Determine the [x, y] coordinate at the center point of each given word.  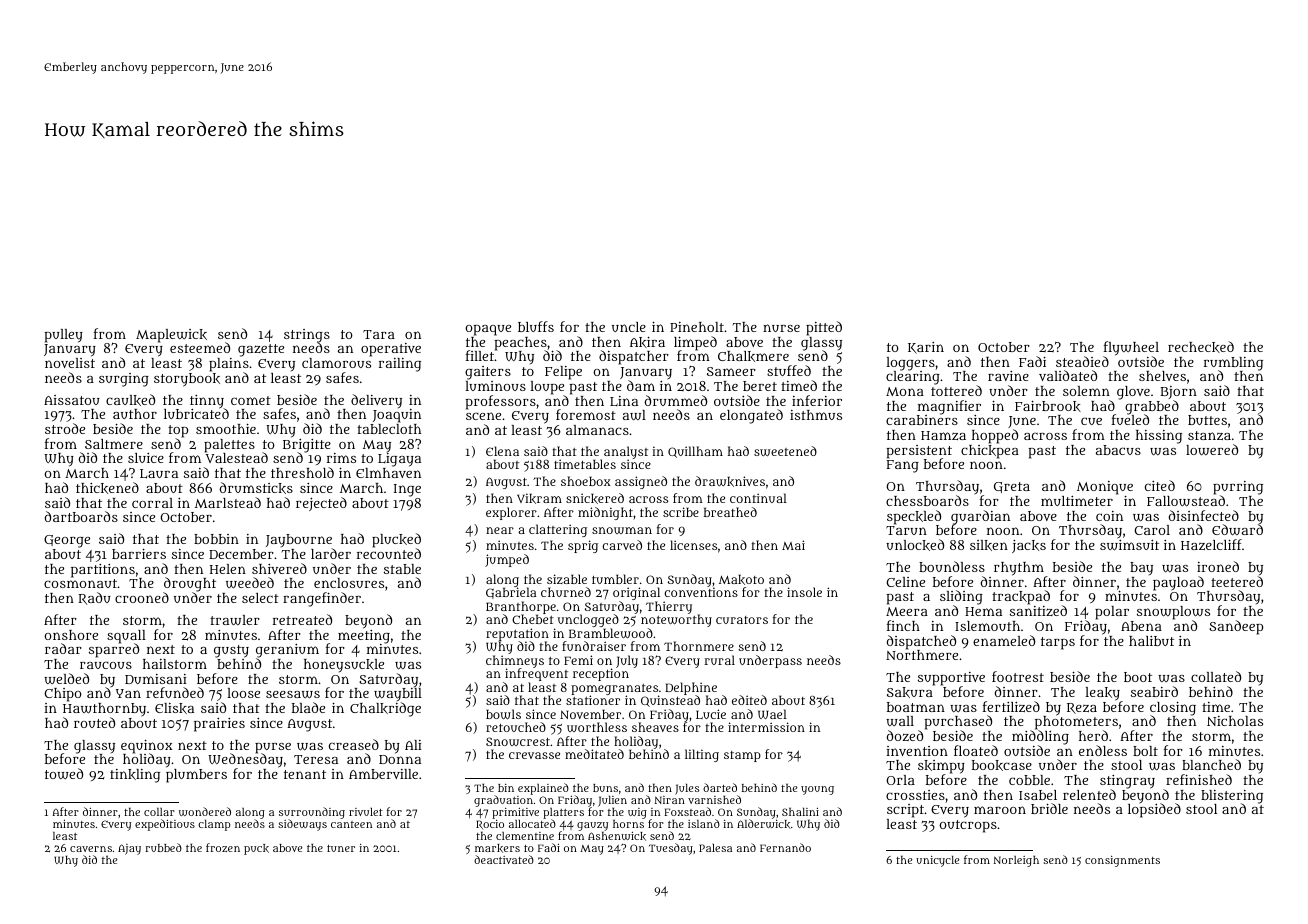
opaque [488, 330]
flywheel [1131, 348]
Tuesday [671, 849]
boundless [952, 566]
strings [307, 336]
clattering [558, 530]
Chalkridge [385, 710]
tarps [1058, 643]
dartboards [81, 516]
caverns [91, 849]
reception [601, 675]
